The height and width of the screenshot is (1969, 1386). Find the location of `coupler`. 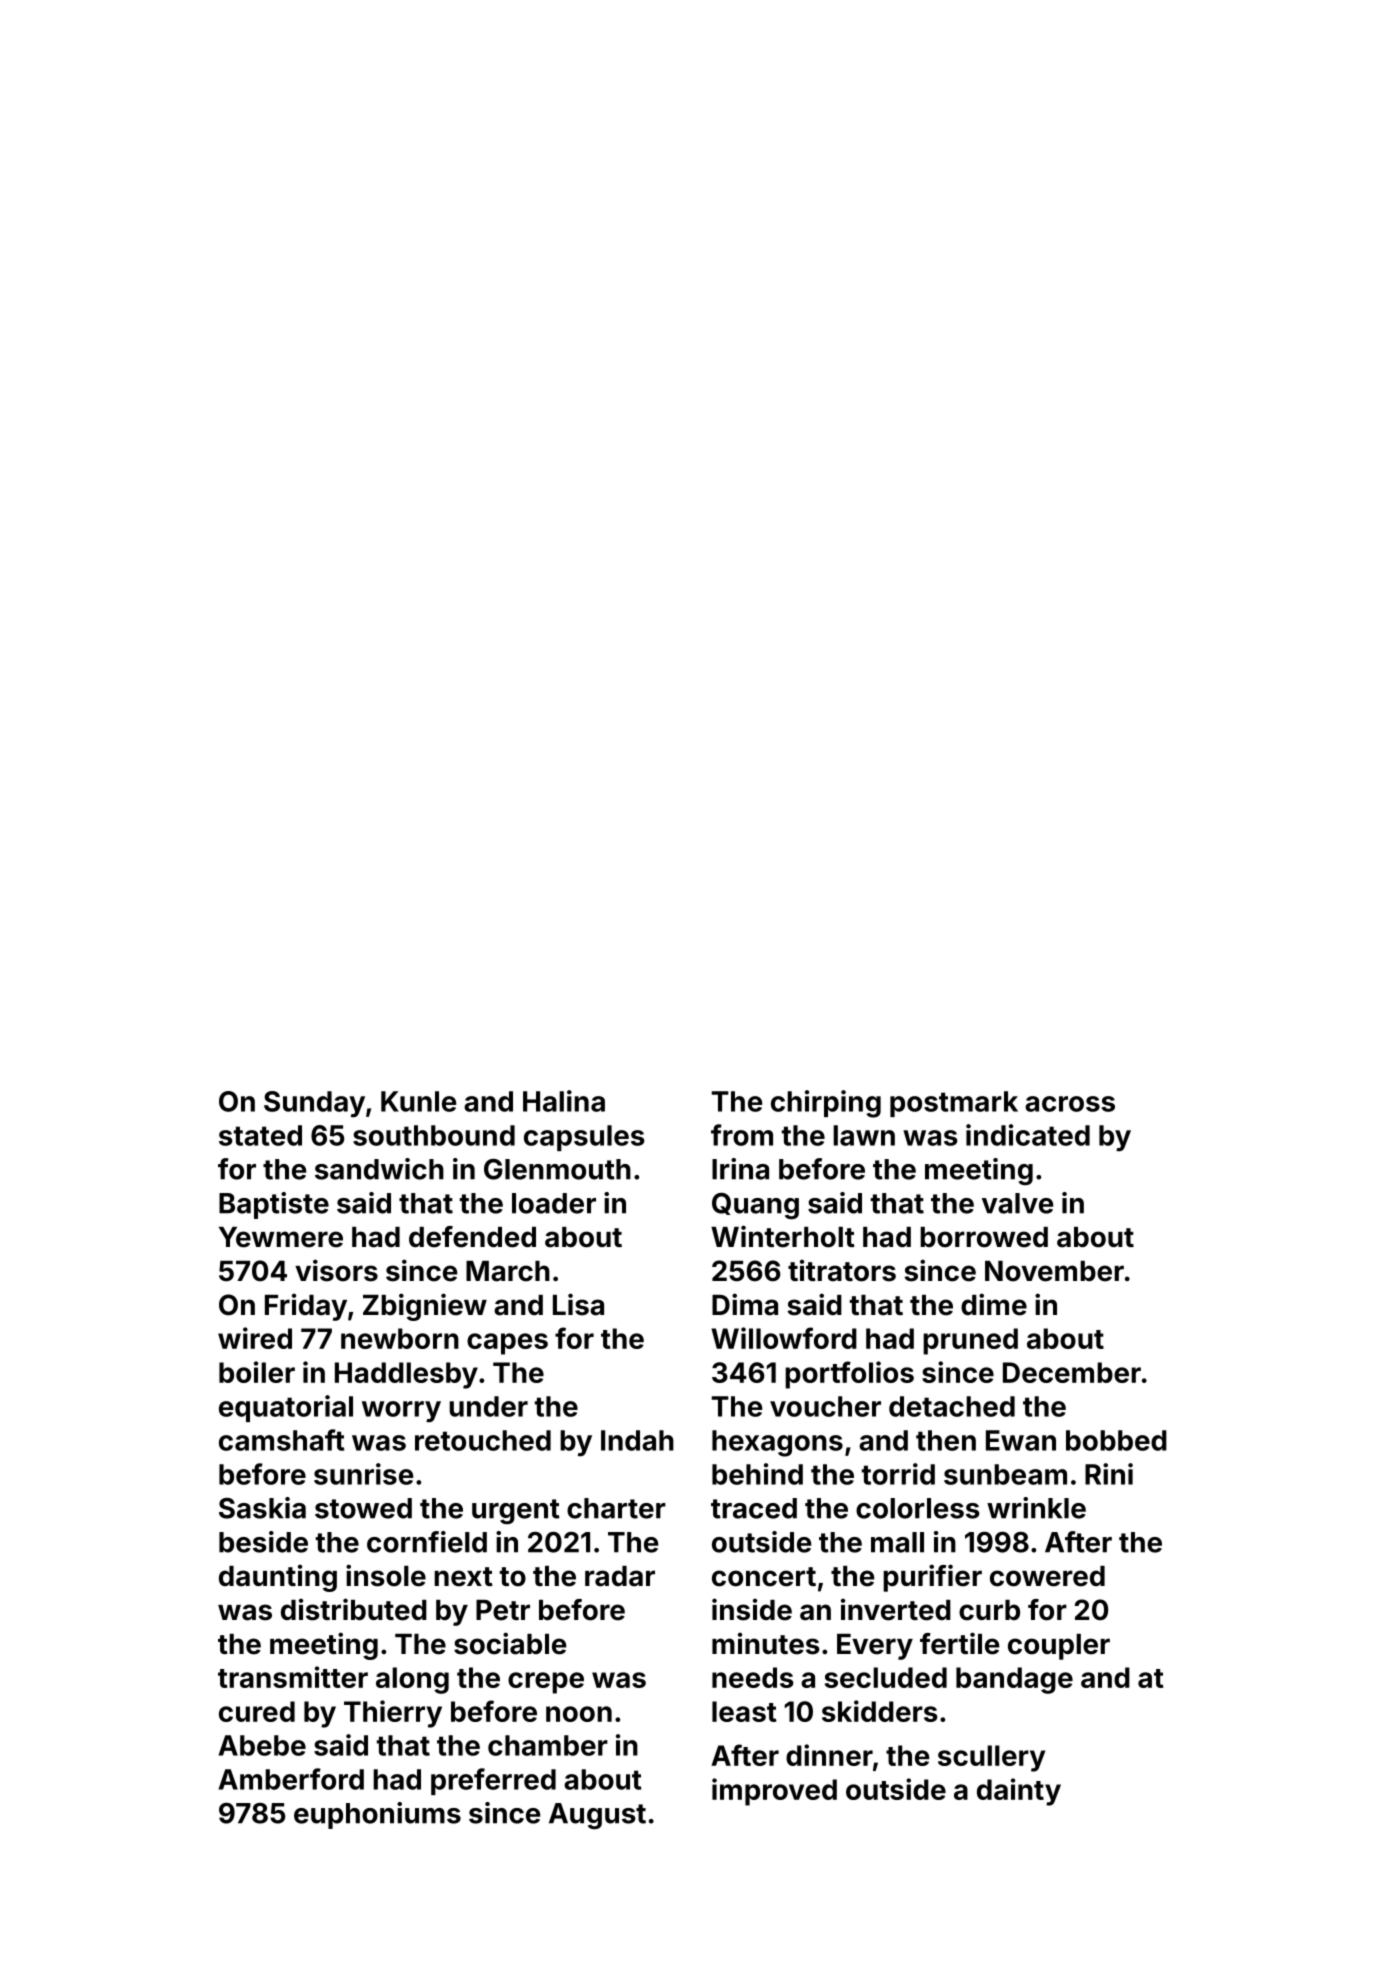

coupler is located at coordinates (1059, 1647).
